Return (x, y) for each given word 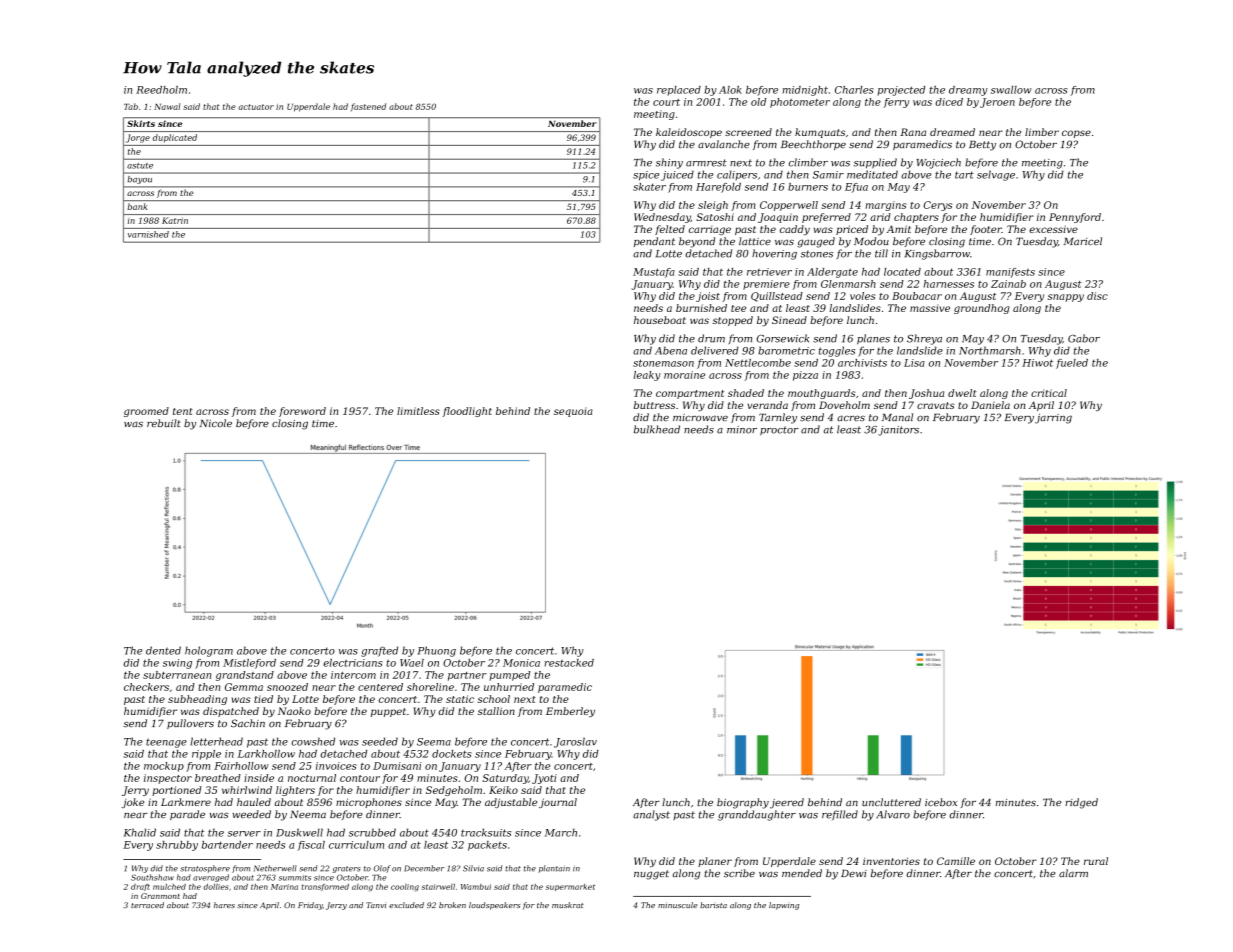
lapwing (784, 906)
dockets (451, 754)
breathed (218, 778)
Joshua (926, 394)
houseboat (660, 320)
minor (742, 430)
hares (224, 905)
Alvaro (893, 814)
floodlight (467, 412)
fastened (368, 107)
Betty (982, 146)
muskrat (568, 905)
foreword (302, 412)
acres (851, 418)
